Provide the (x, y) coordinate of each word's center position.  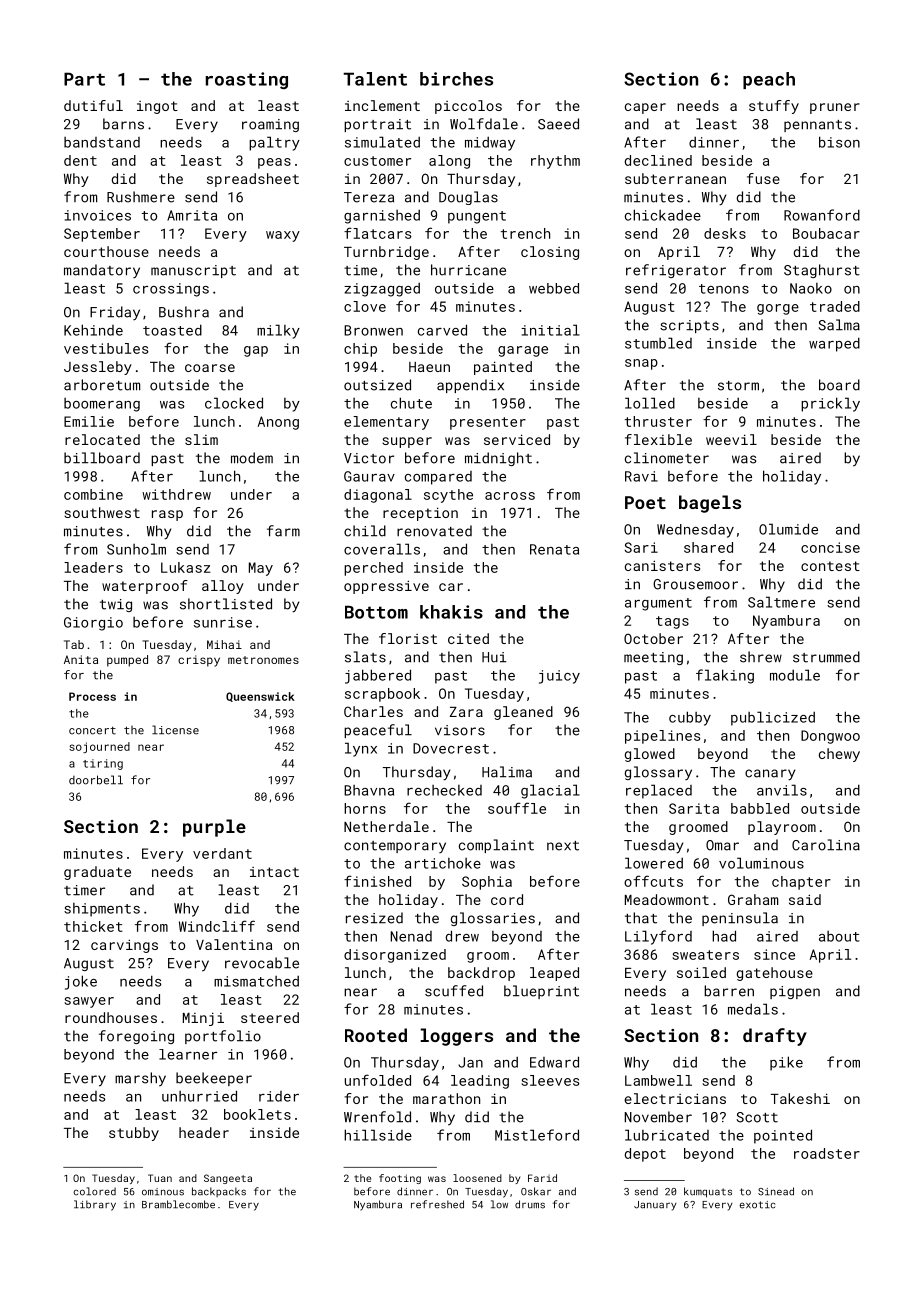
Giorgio (93, 624)
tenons (724, 289)
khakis (451, 612)
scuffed (454, 991)
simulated (382, 142)
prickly (830, 404)
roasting (247, 80)
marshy (140, 1079)
